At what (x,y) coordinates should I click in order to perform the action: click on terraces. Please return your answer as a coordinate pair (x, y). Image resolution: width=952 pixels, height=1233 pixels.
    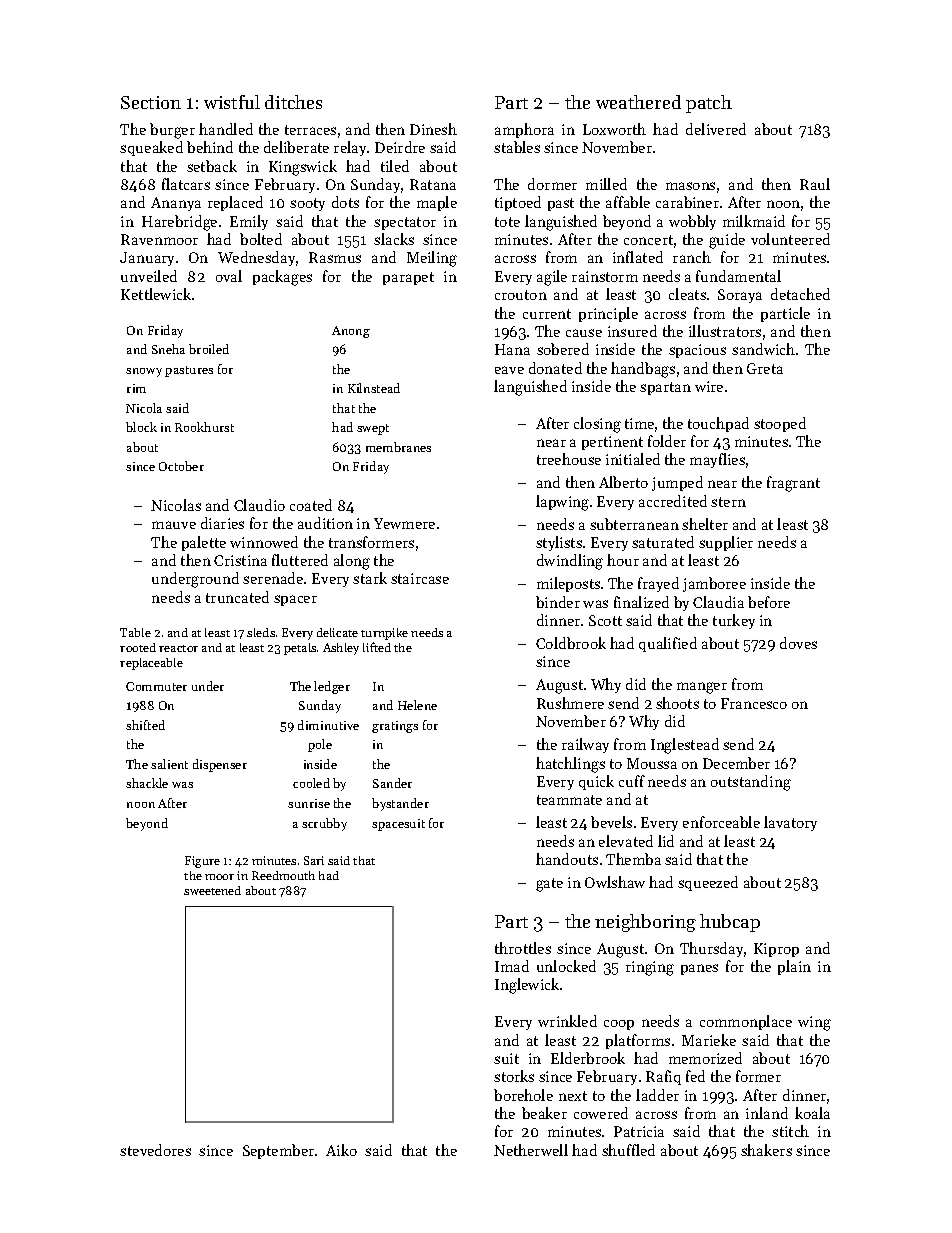
    Looking at the image, I should click on (310, 130).
